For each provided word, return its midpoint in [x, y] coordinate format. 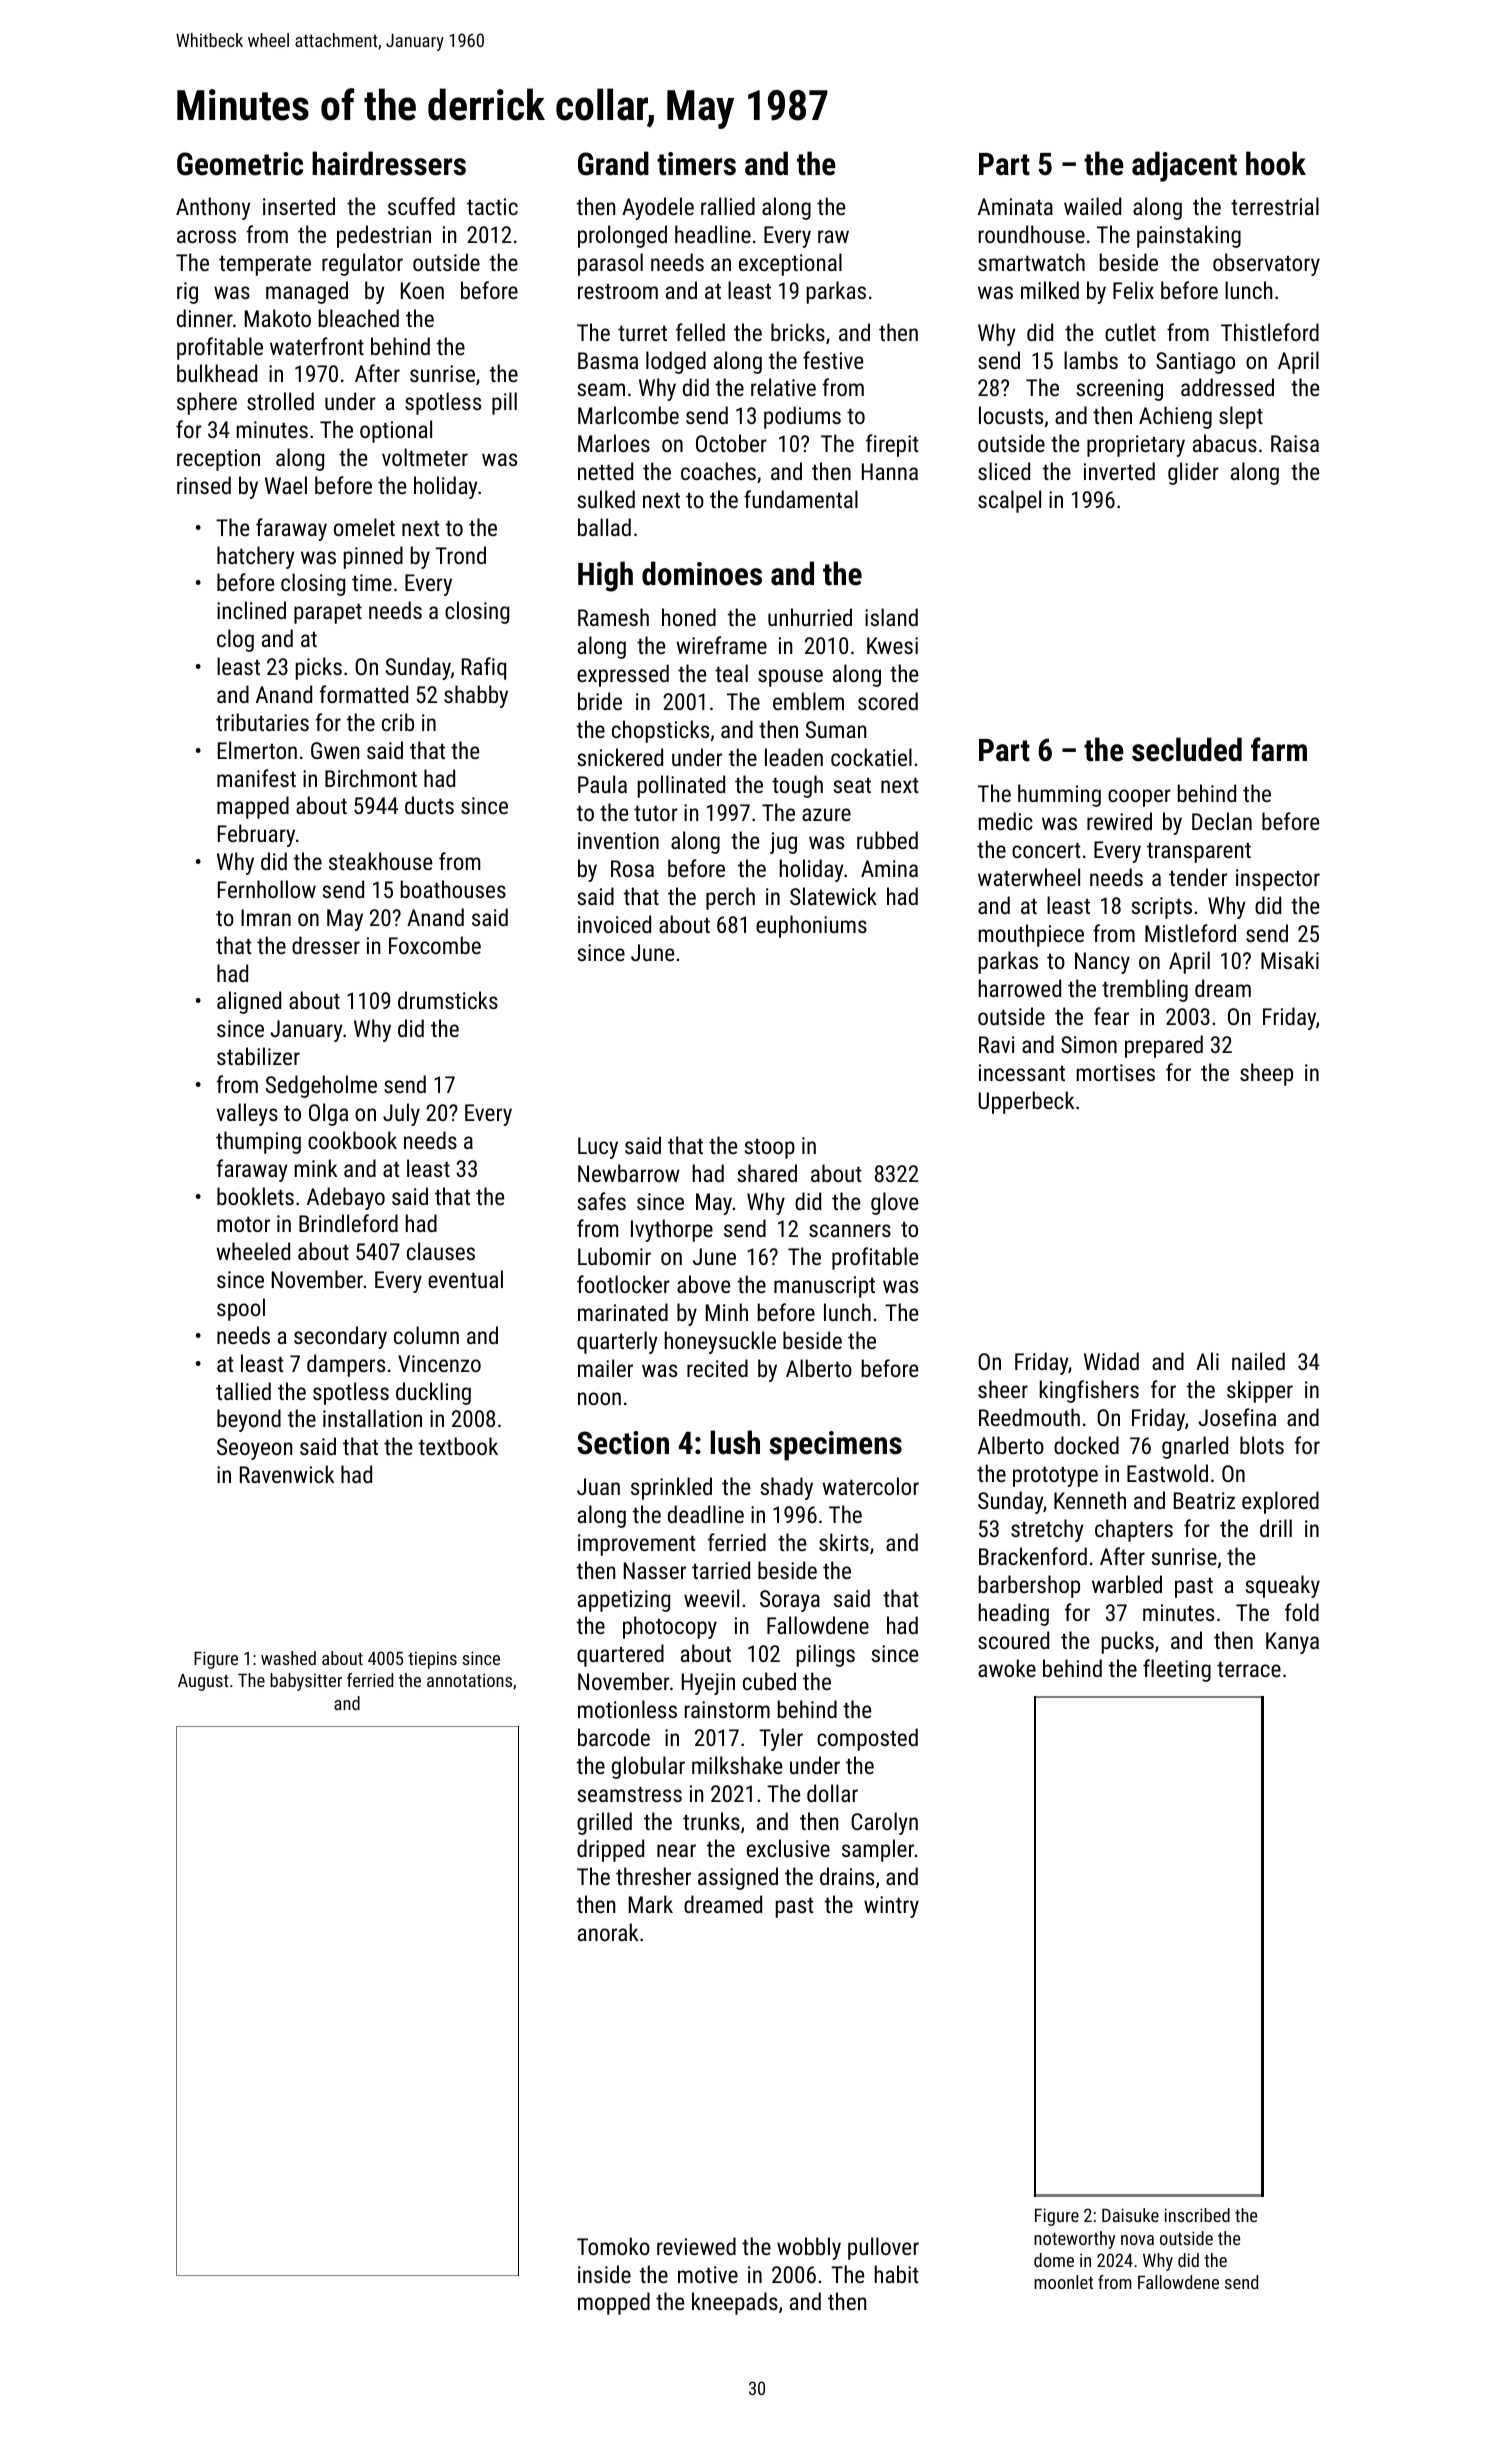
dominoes [702, 573]
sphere [207, 403]
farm [1279, 749]
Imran [266, 917]
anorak [608, 1932]
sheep [1266, 1074]
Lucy [598, 1148]
